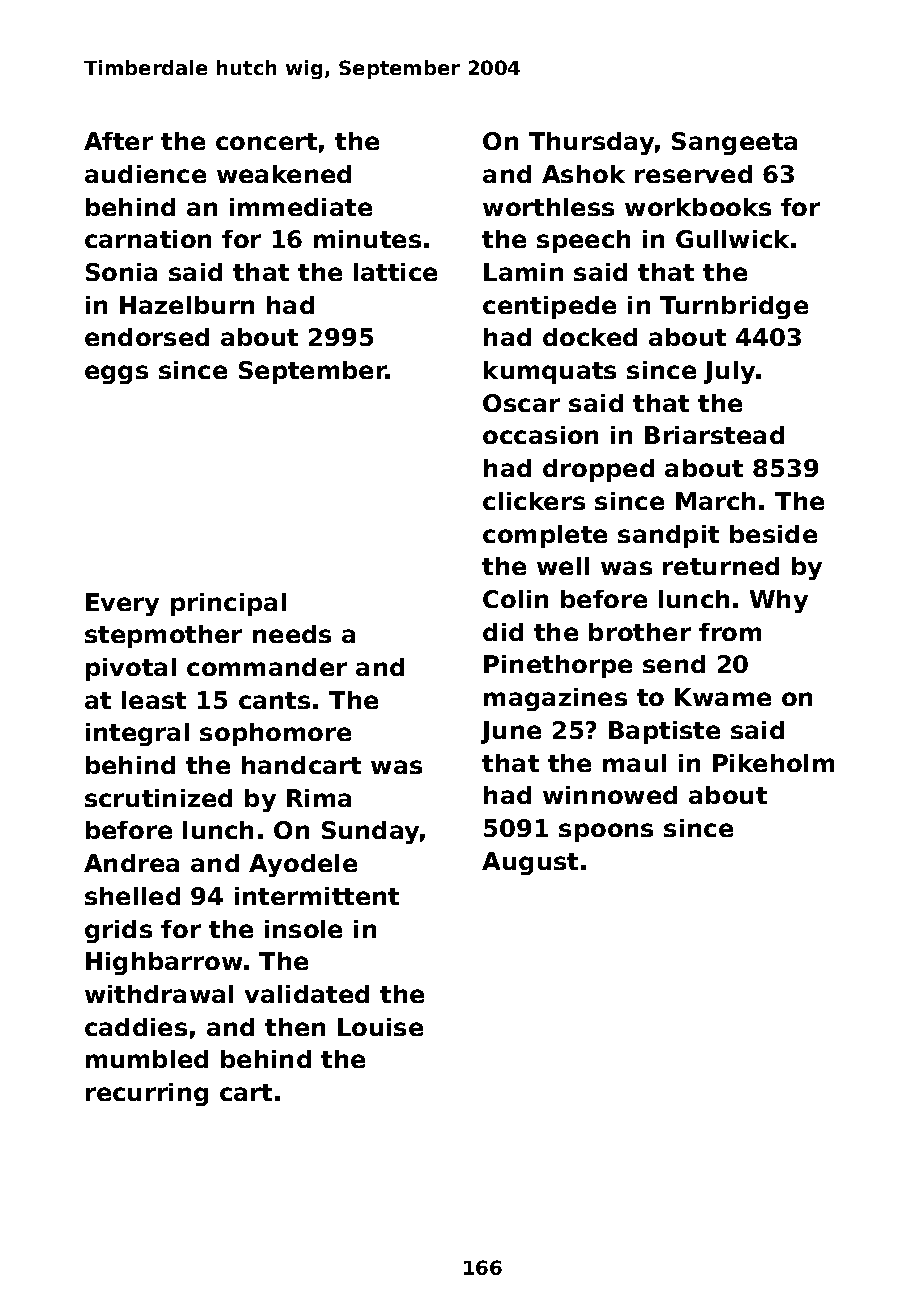 This page has width=924, height=1311. What do you see at coordinates (292, 634) in the page?
I see `needs` at bounding box center [292, 634].
